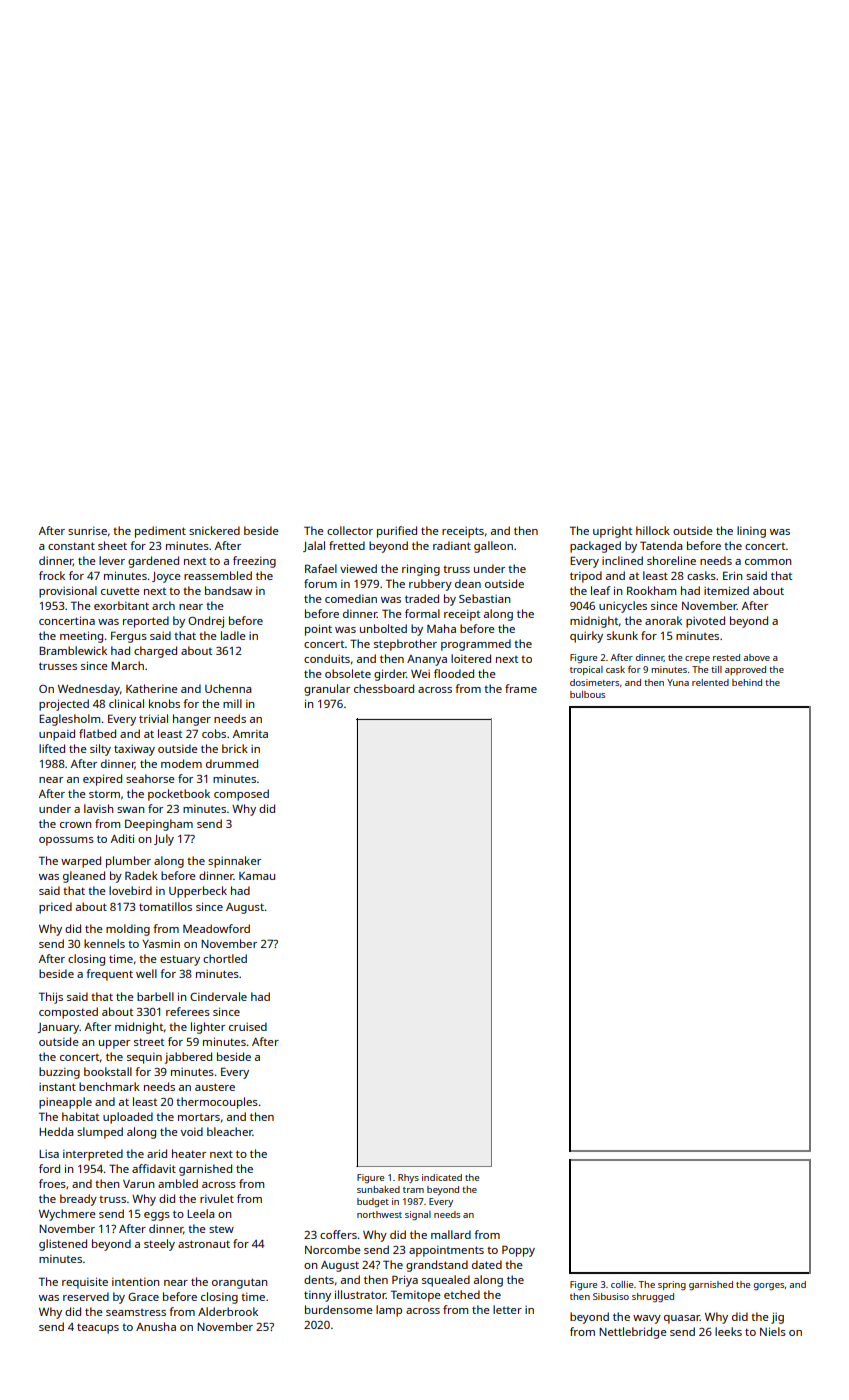  What do you see at coordinates (389, 1311) in the page?
I see `lamp` at bounding box center [389, 1311].
